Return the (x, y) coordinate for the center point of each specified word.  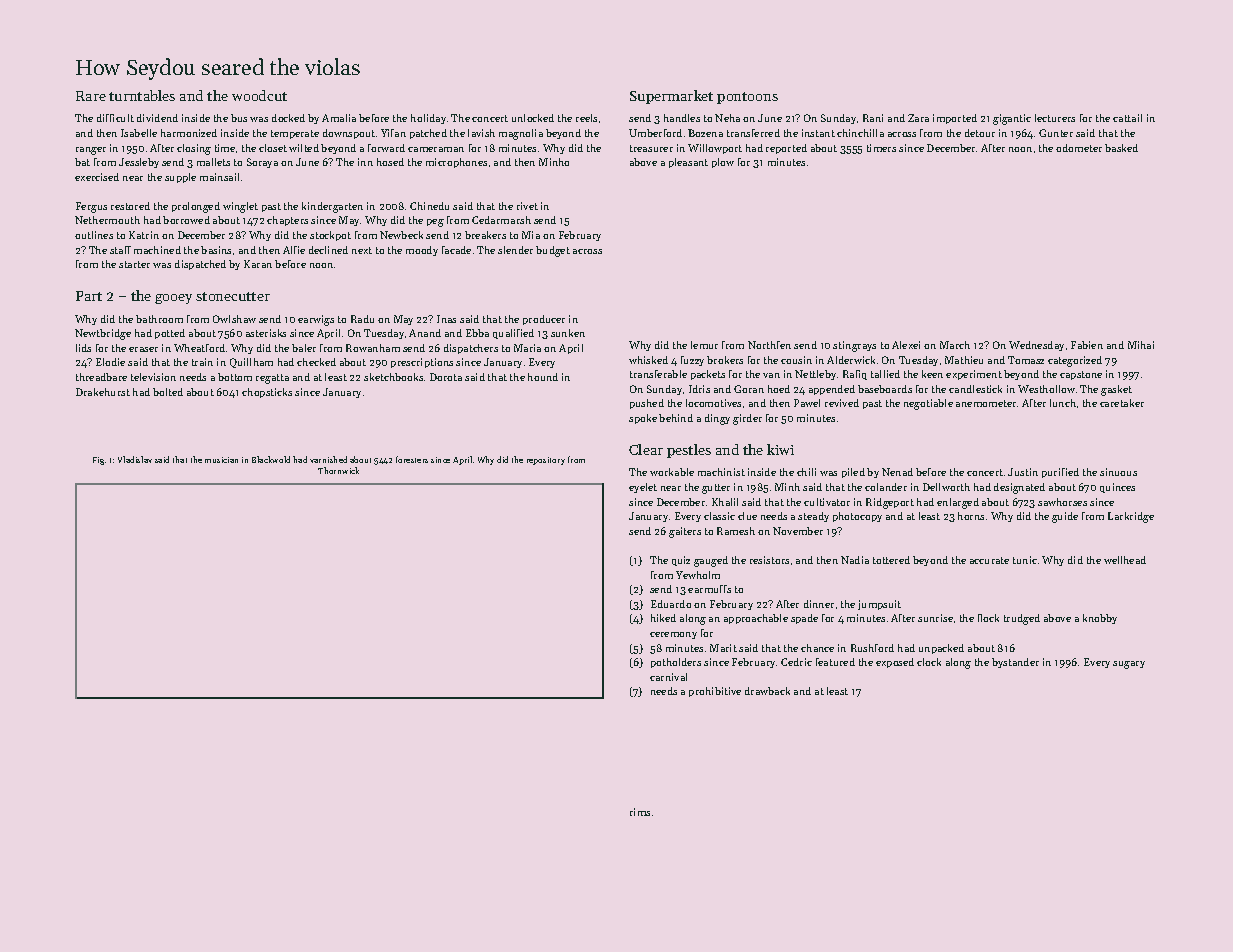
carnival (668, 677)
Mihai (1141, 345)
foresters (412, 459)
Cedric (796, 662)
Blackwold (271, 459)
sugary (1129, 665)
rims (640, 812)
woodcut (259, 95)
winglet (240, 207)
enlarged (958, 503)
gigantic (1012, 119)
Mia (531, 235)
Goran (749, 389)
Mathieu (964, 360)
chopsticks (267, 393)
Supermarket (671, 97)
